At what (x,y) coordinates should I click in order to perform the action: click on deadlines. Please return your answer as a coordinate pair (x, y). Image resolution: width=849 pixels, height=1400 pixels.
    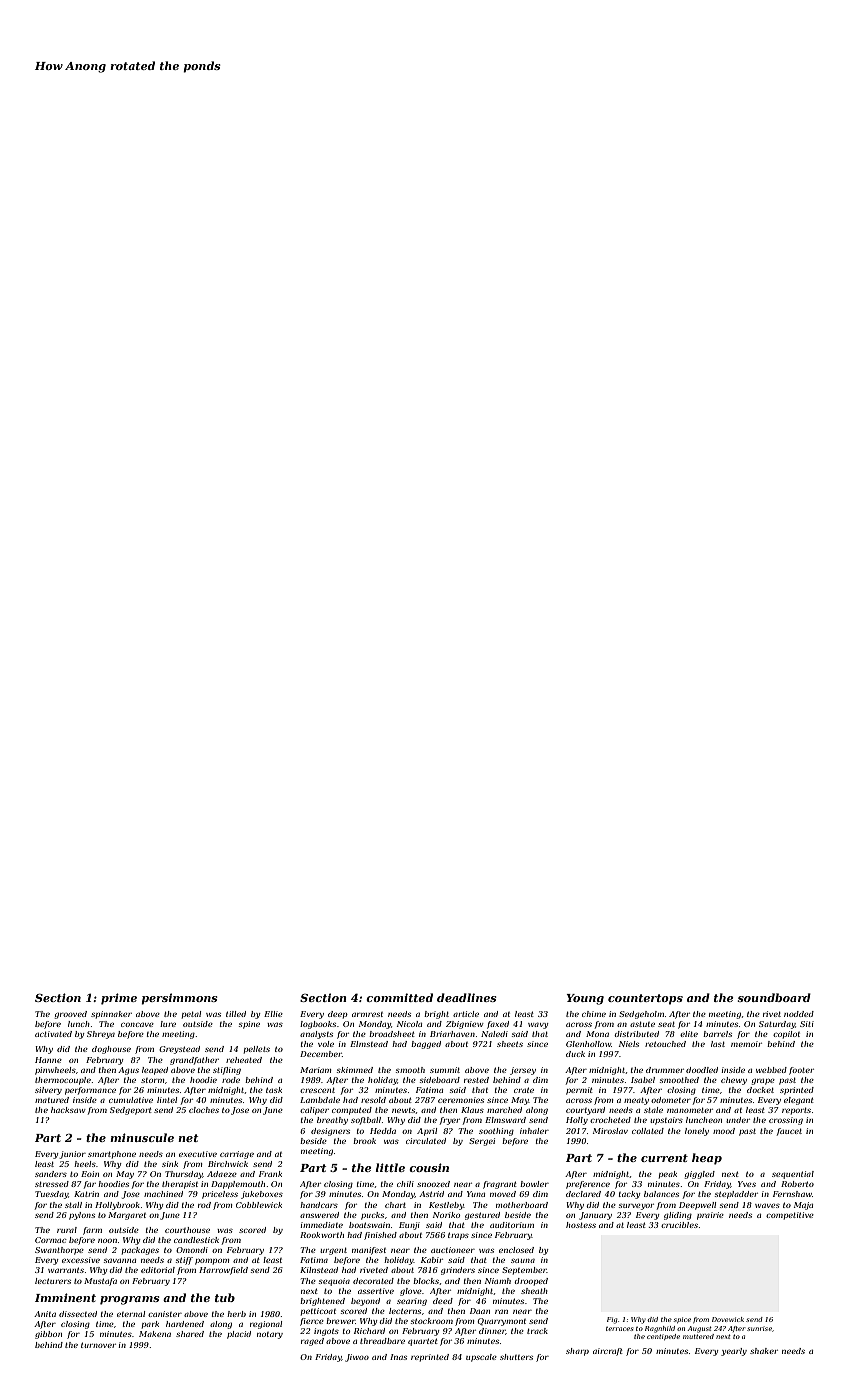
    Looking at the image, I should click on (466, 997).
